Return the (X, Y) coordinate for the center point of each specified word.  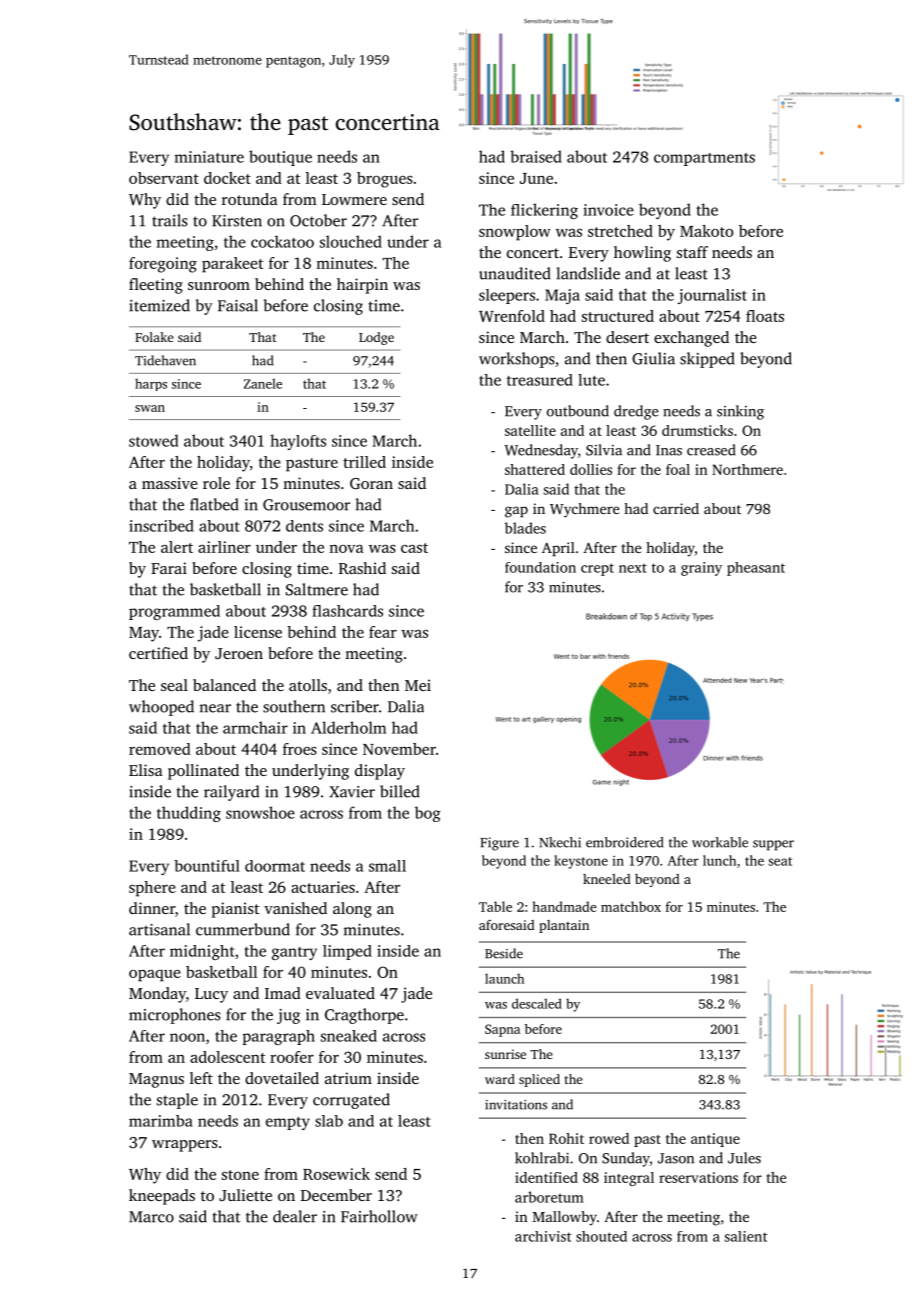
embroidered (624, 842)
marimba (161, 1121)
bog (428, 814)
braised (536, 156)
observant (164, 178)
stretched (620, 231)
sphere (152, 889)
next (633, 568)
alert (177, 547)
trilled (364, 462)
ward (500, 1079)
